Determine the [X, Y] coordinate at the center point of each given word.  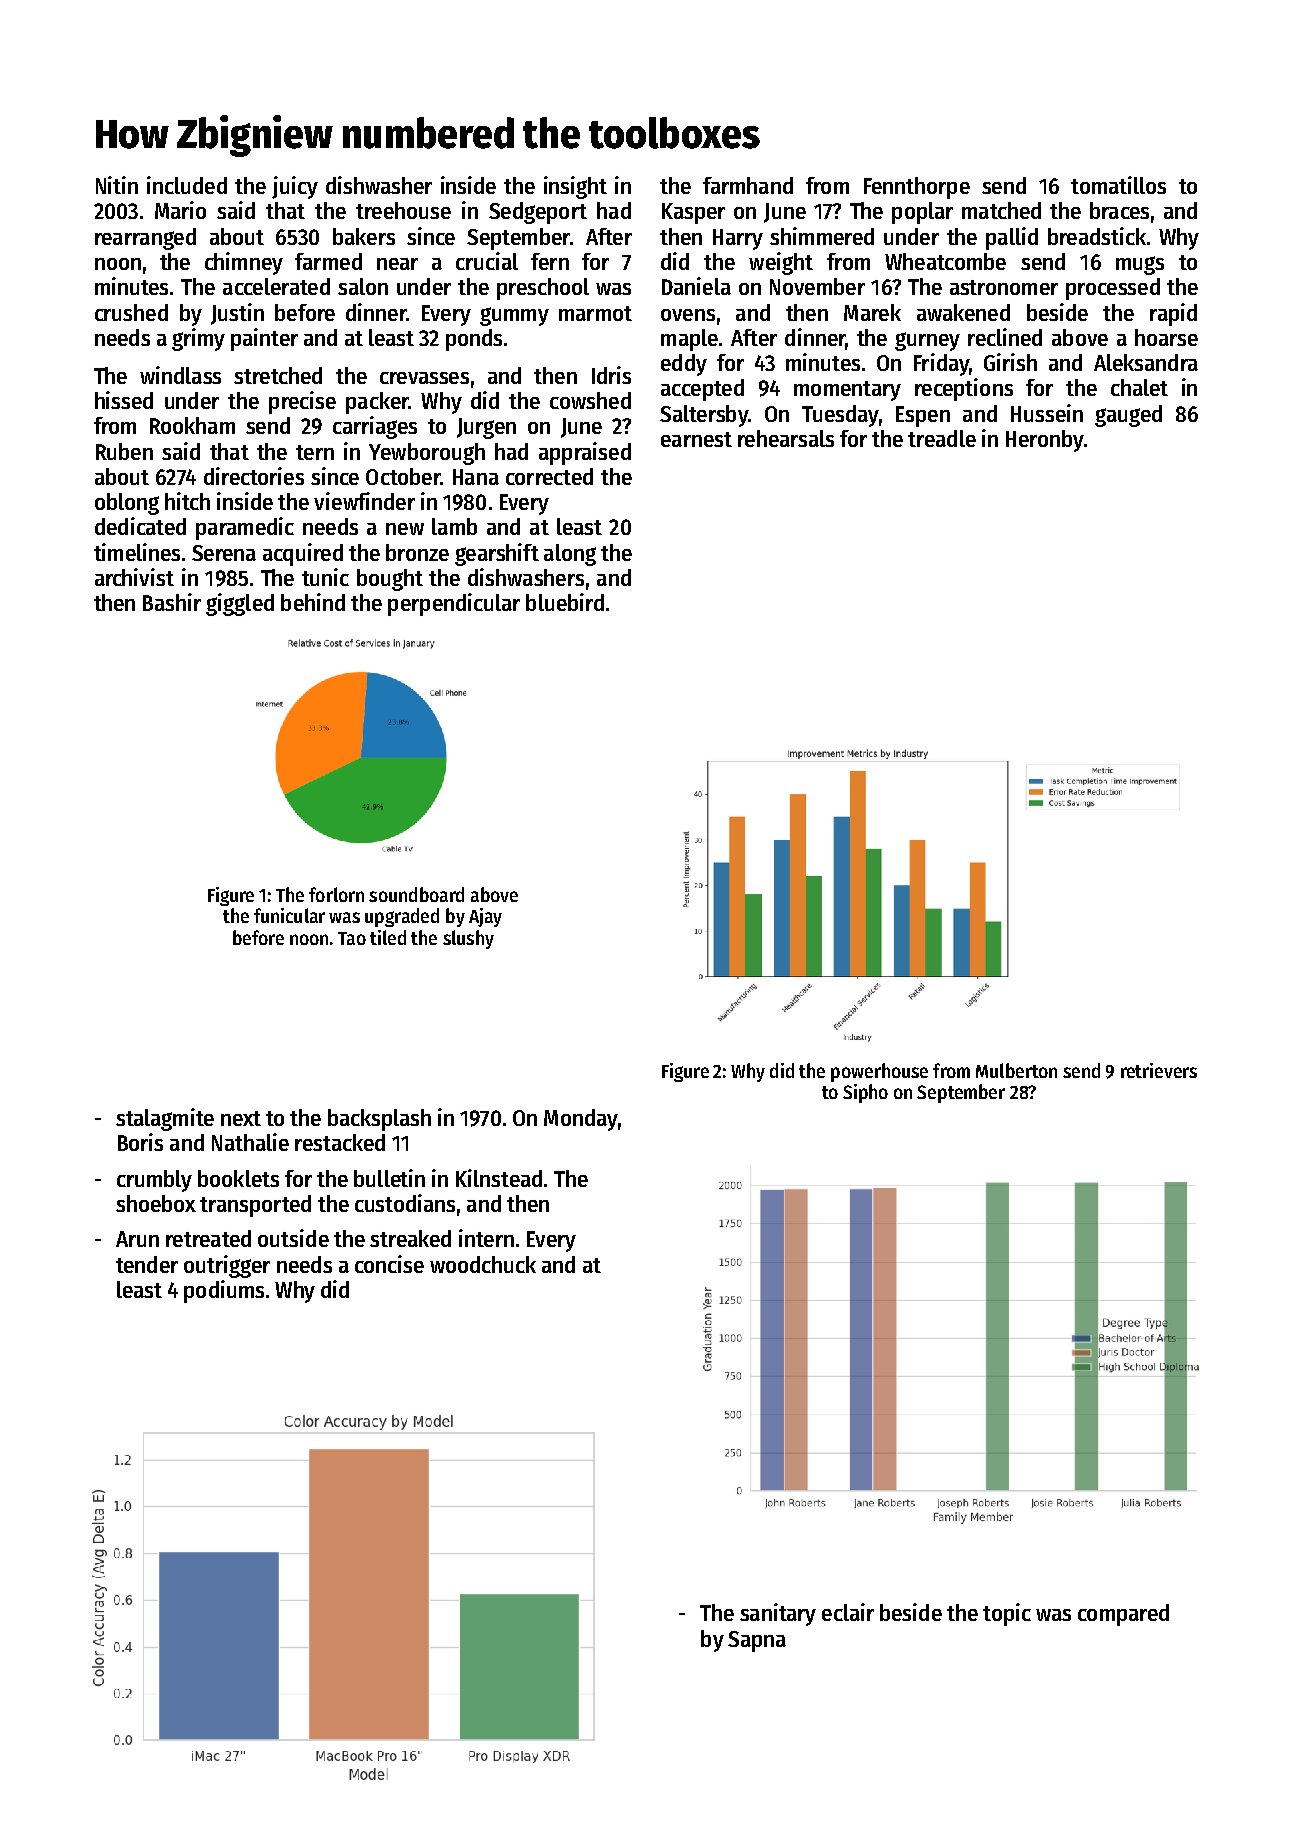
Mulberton [1016, 1070]
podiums [224, 1291]
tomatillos [1118, 185]
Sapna [757, 1641]
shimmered [822, 236]
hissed [124, 400]
